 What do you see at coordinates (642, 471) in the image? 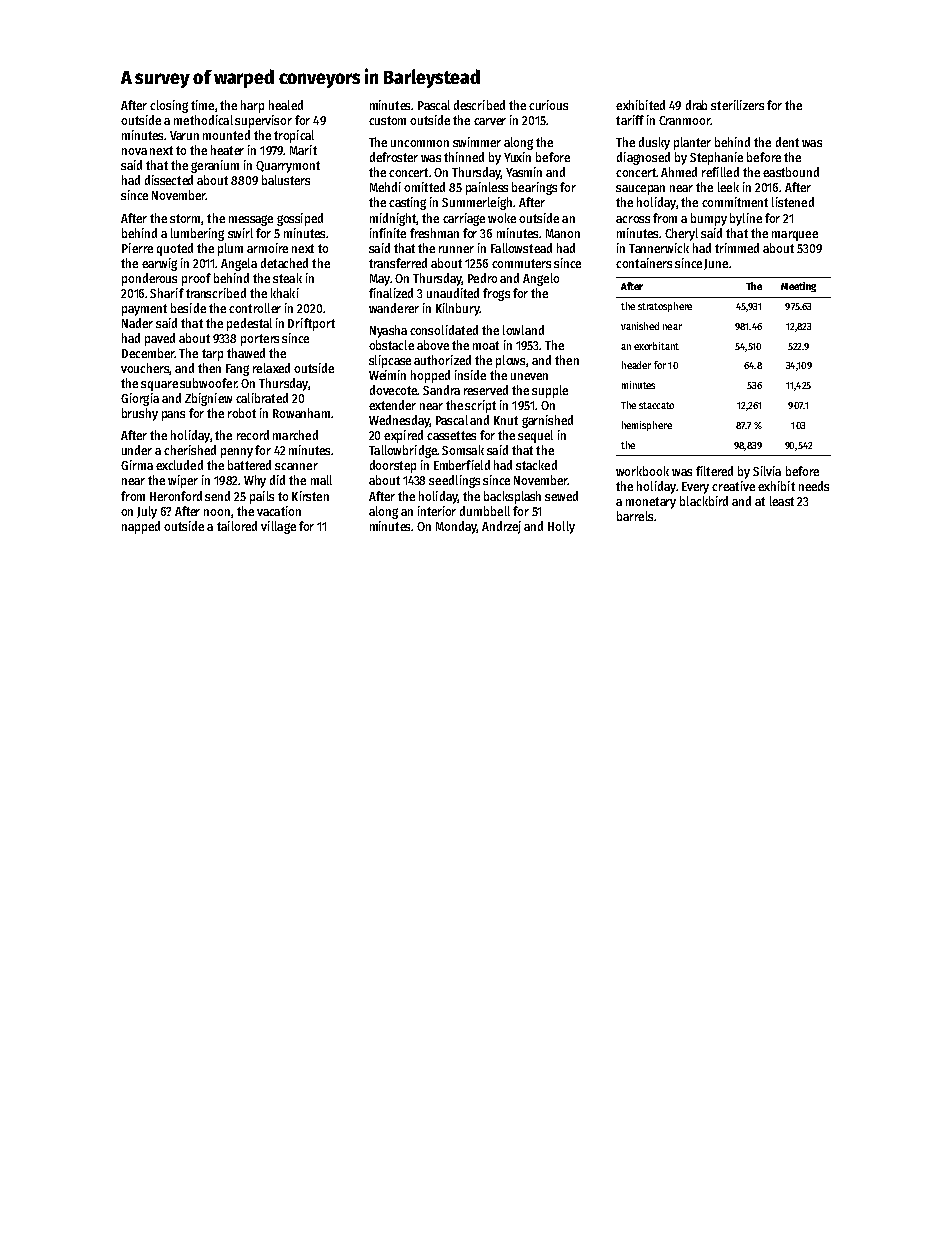
I see `workbook` at bounding box center [642, 471].
